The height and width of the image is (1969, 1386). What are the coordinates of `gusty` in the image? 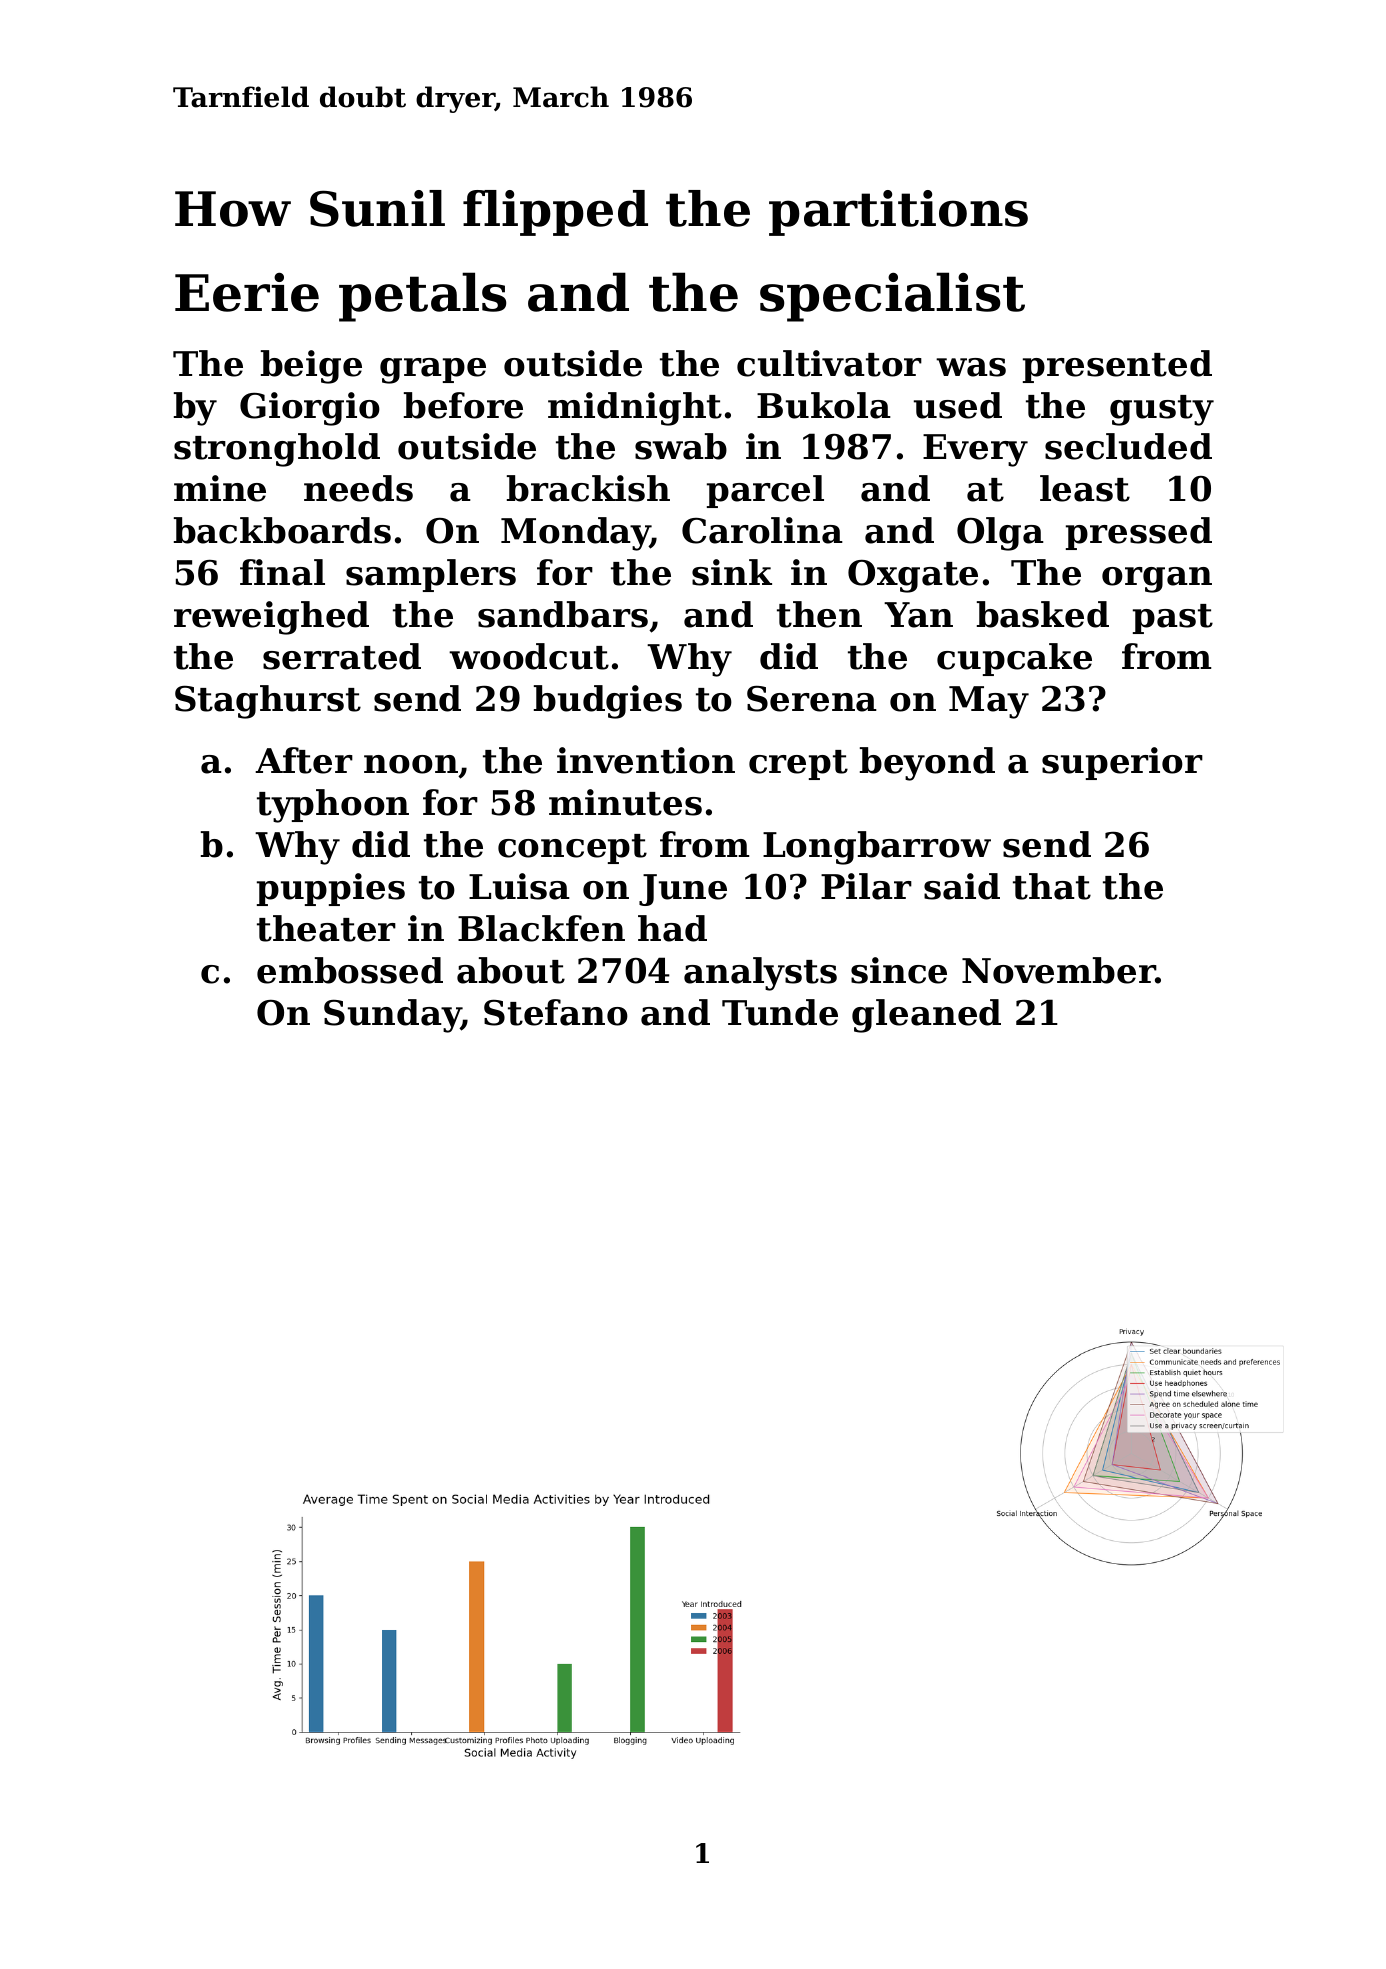 It's located at (1162, 410).
